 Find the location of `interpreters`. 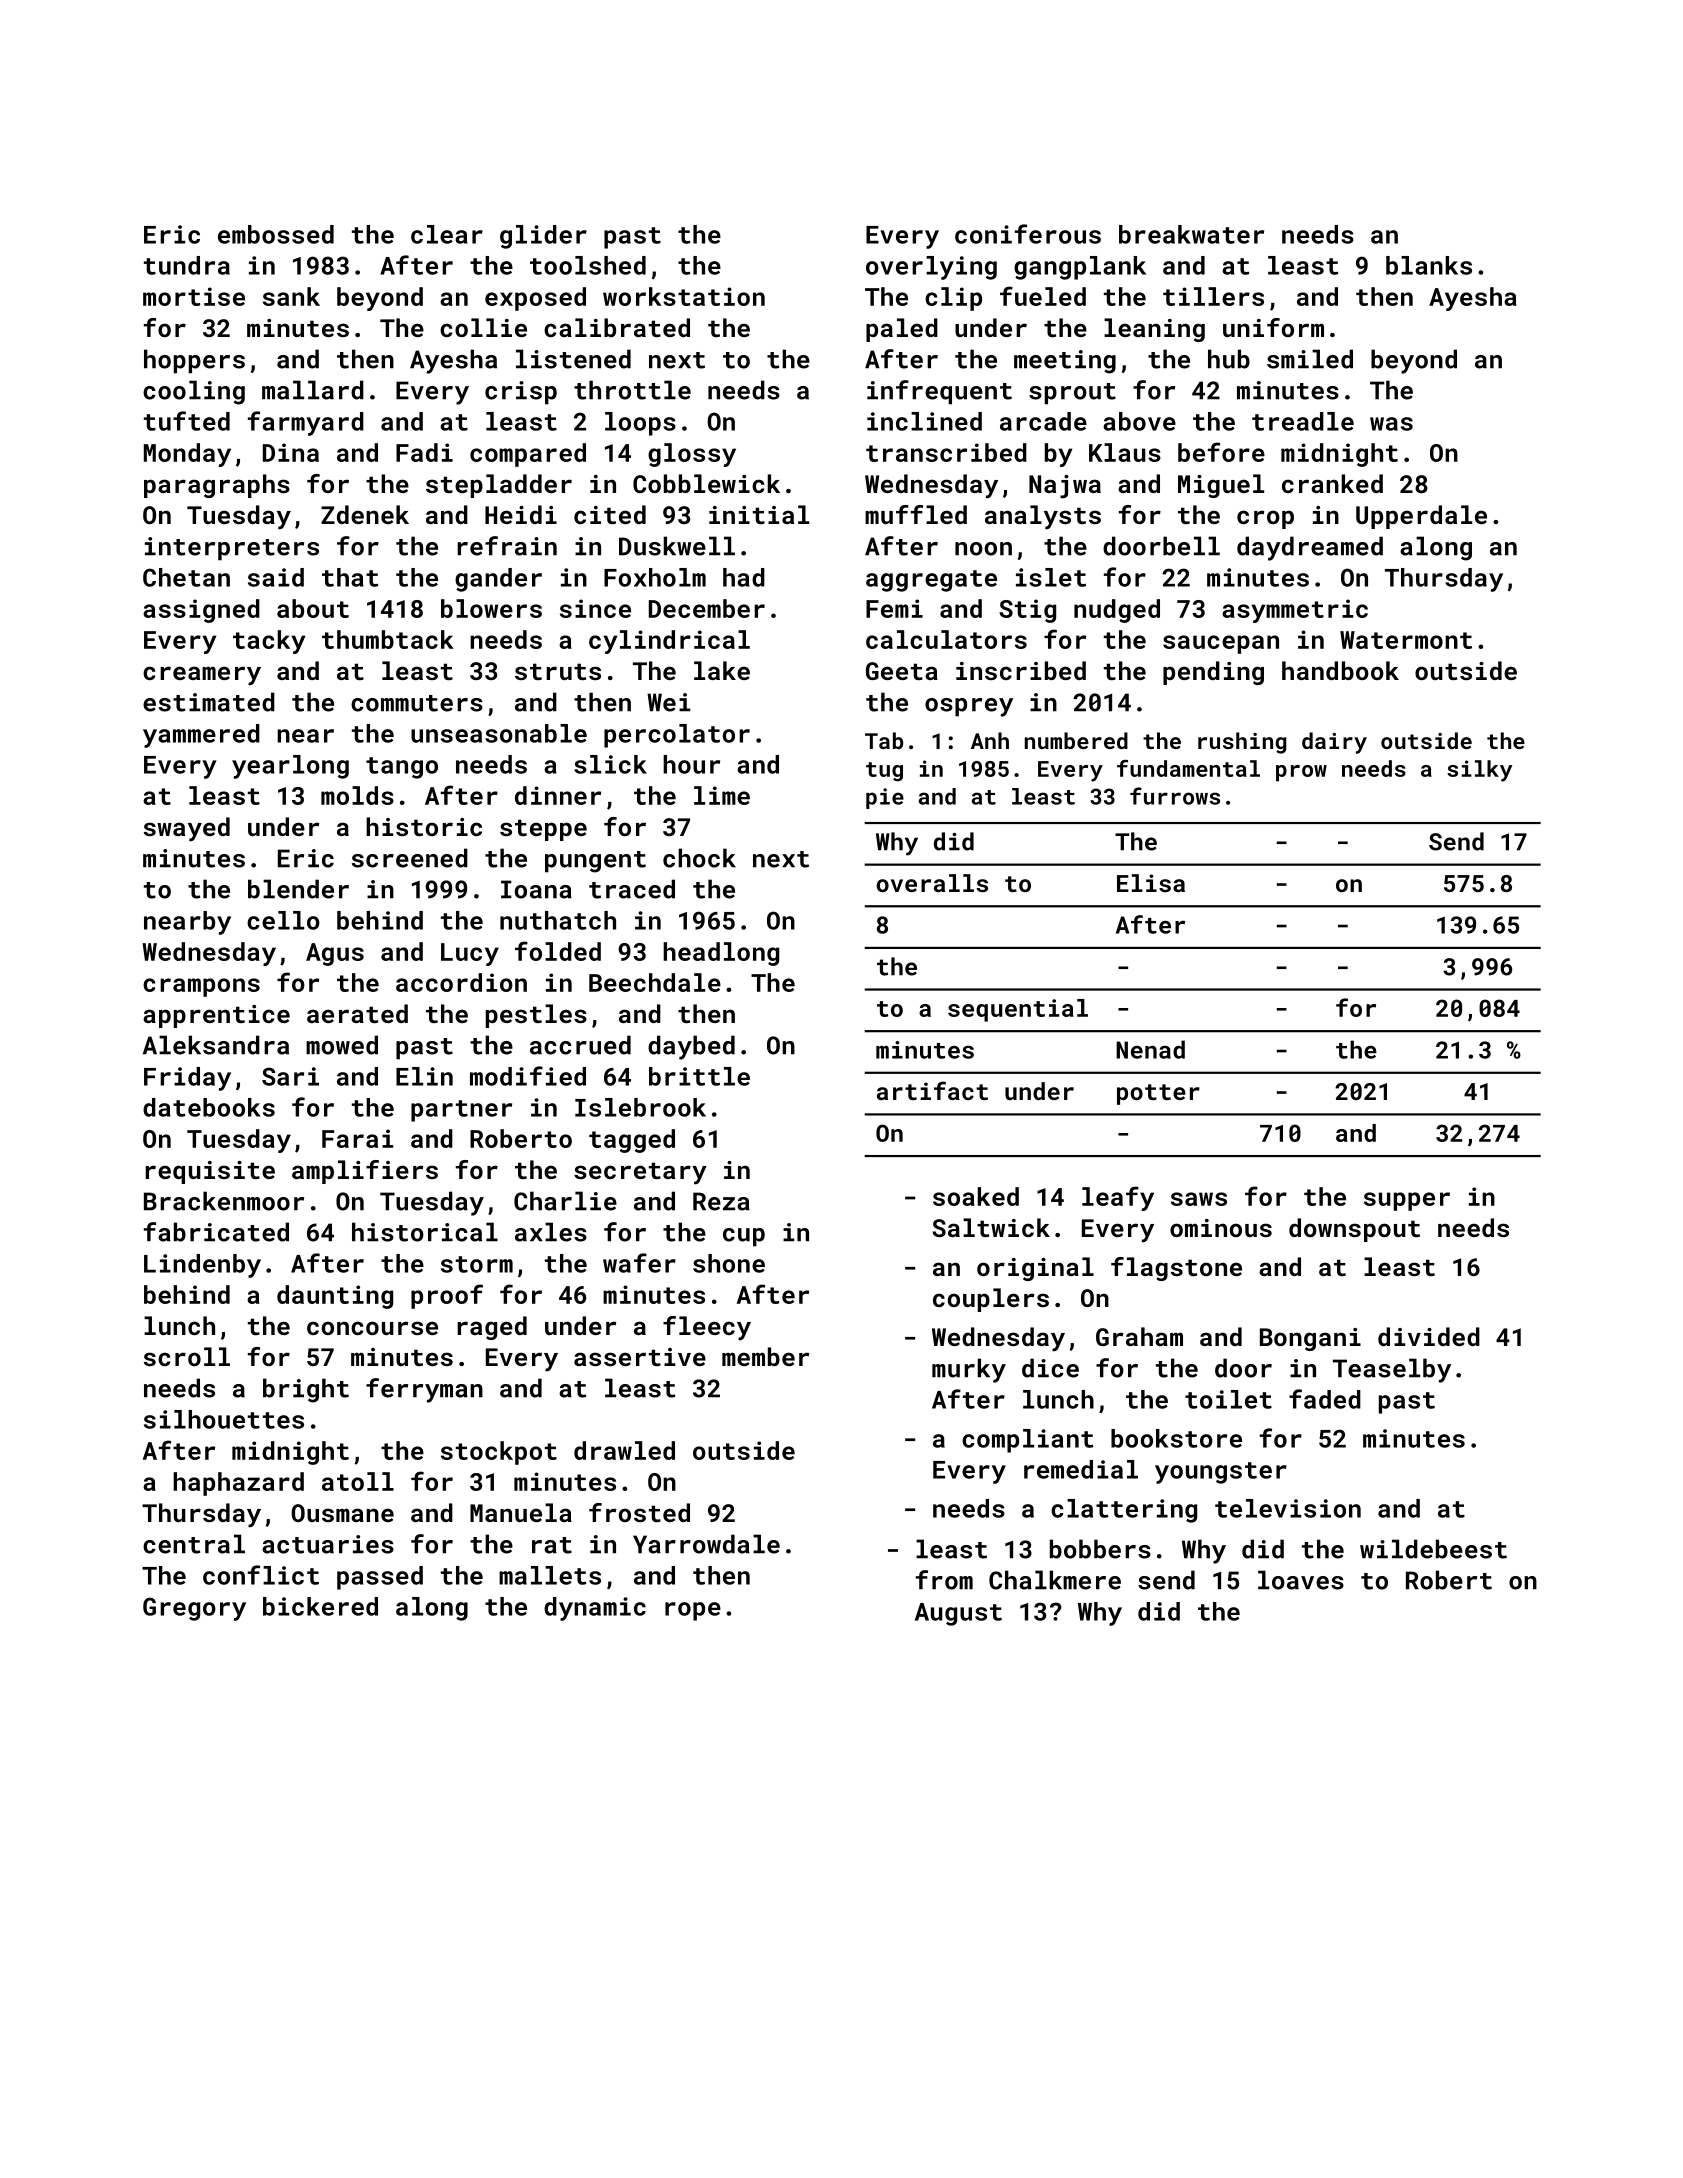

interpreters is located at coordinates (232, 549).
